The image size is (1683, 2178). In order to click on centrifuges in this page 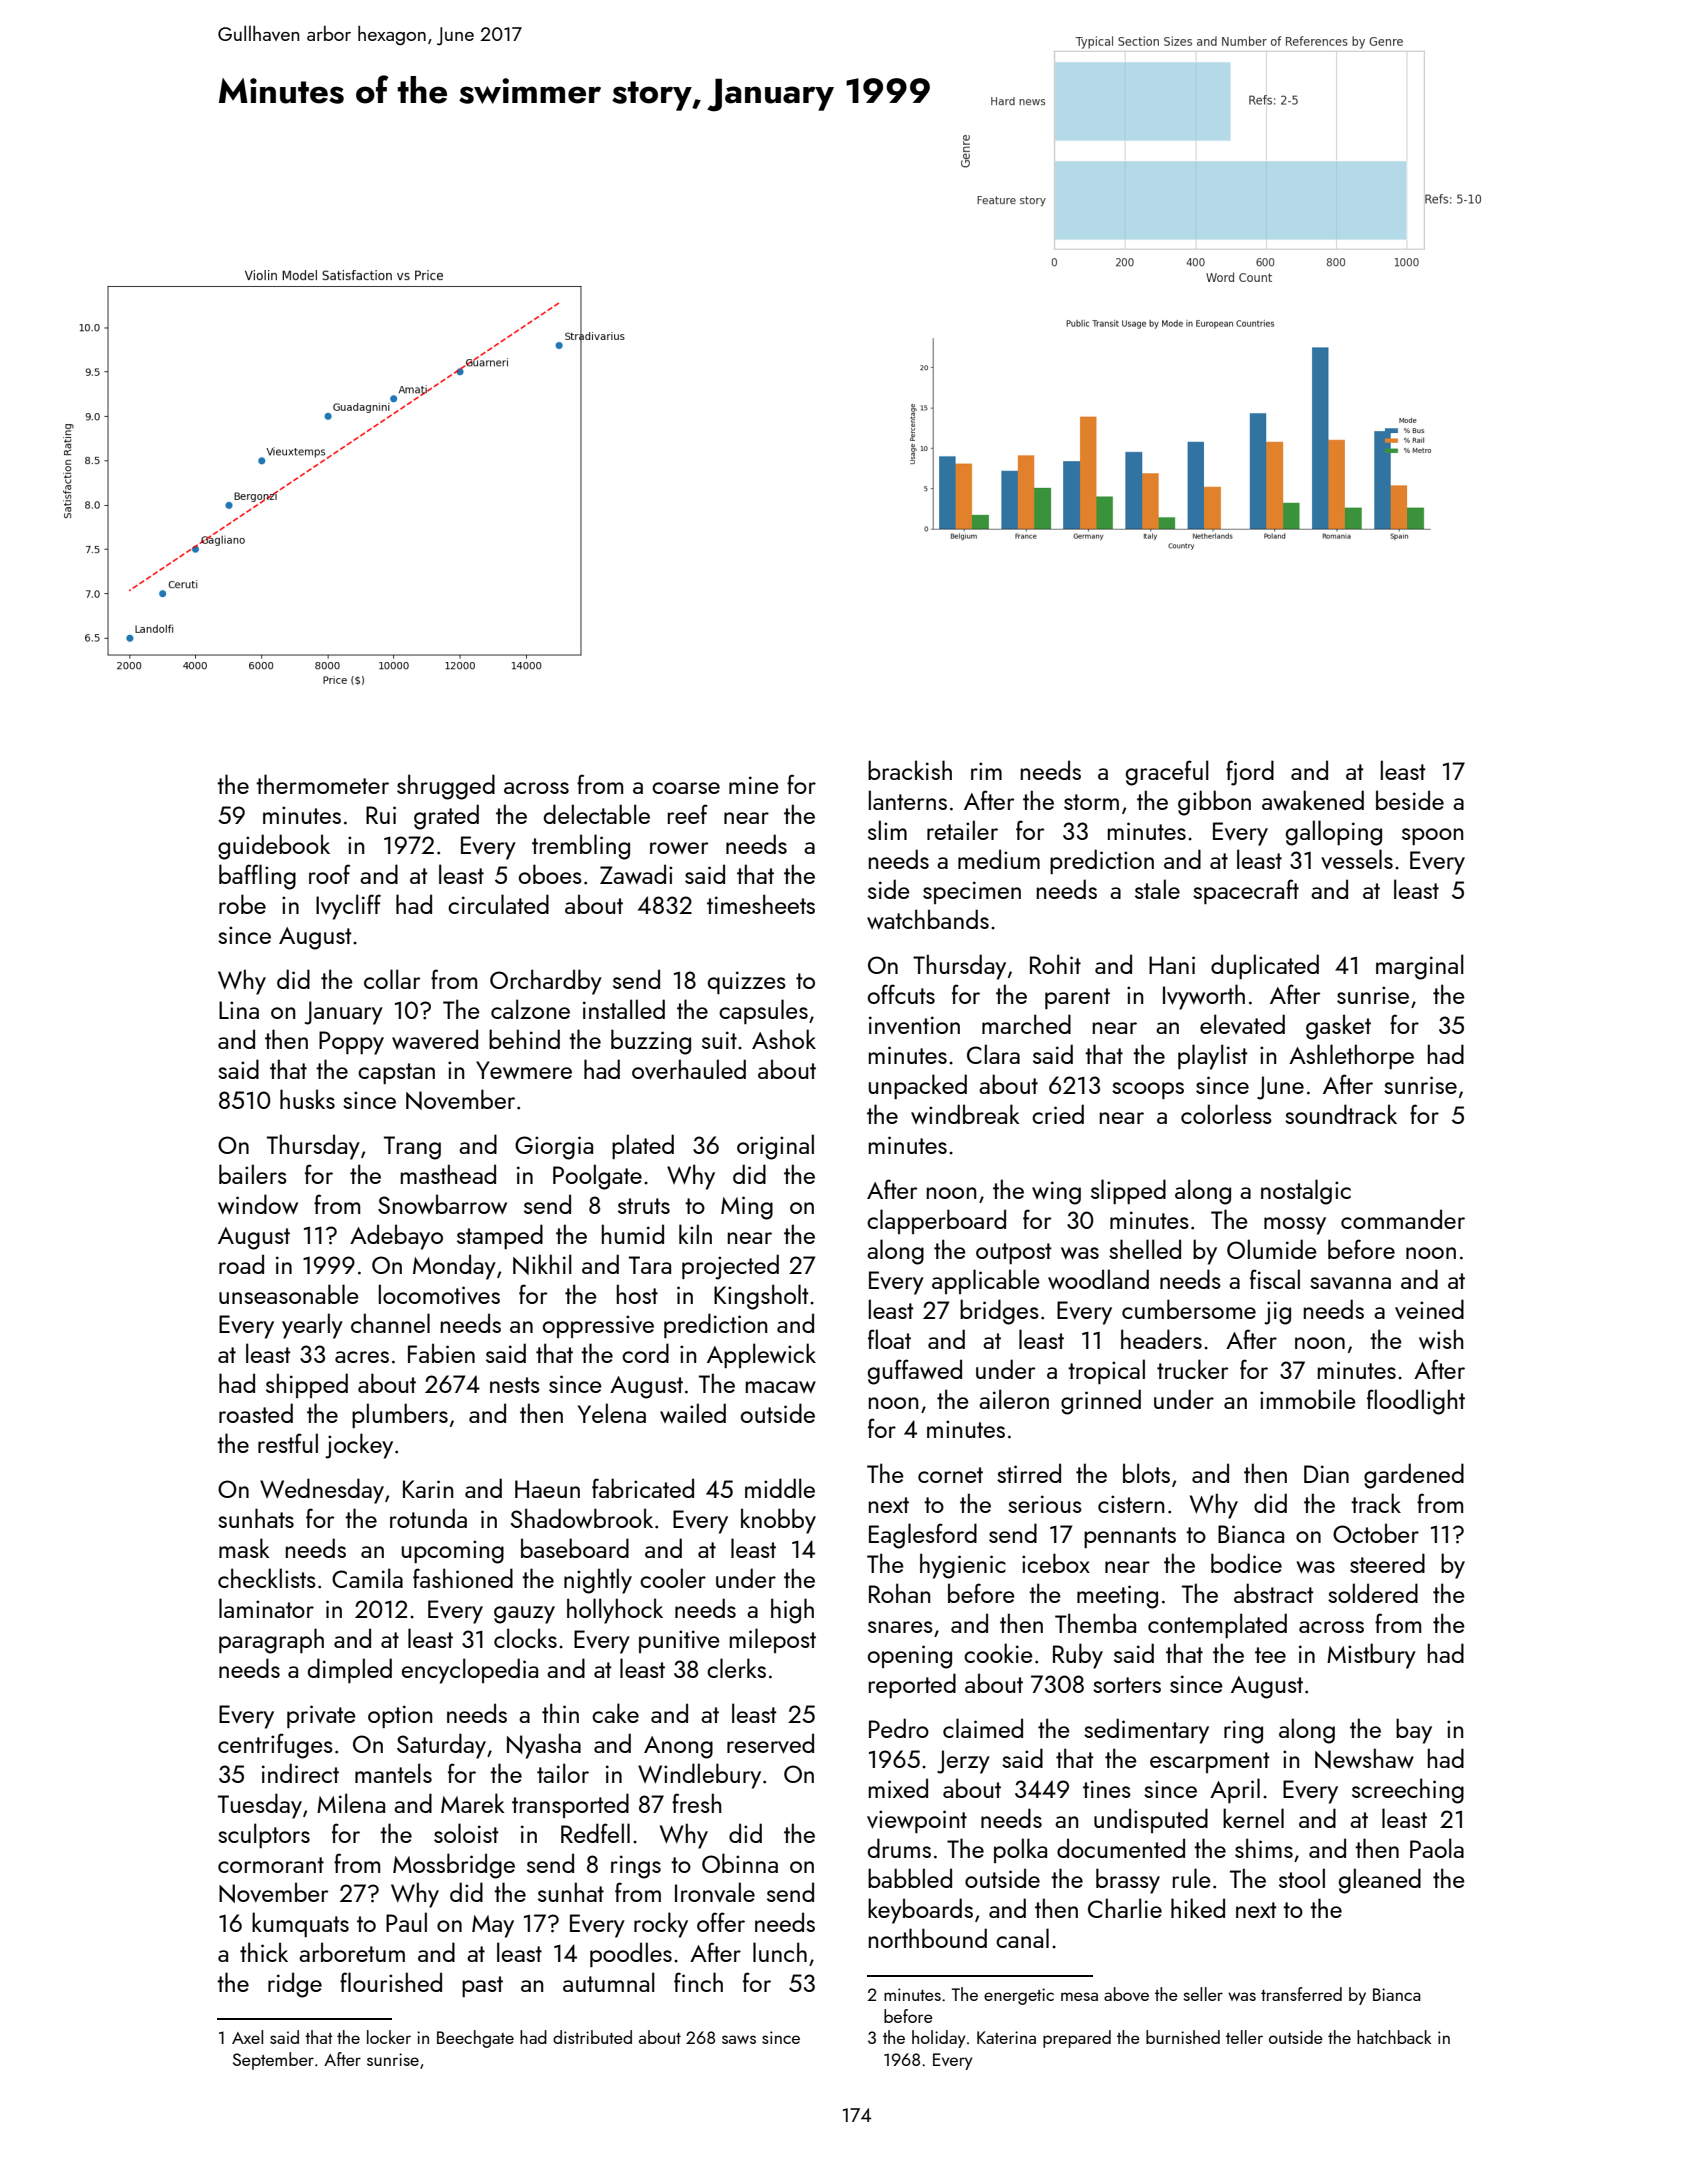, I will do `click(275, 1746)`.
